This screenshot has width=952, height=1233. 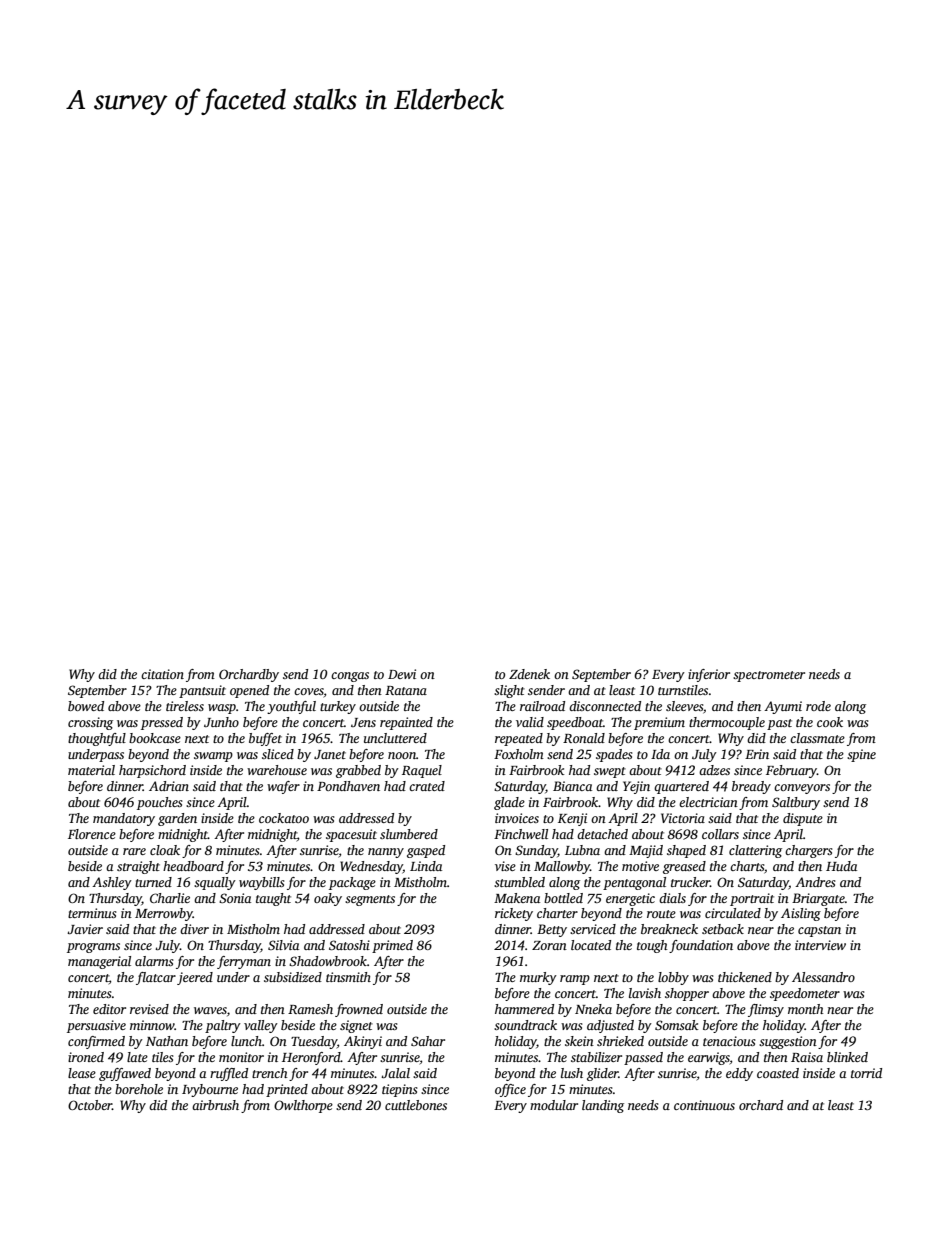 I want to click on trucker, so click(x=690, y=882).
